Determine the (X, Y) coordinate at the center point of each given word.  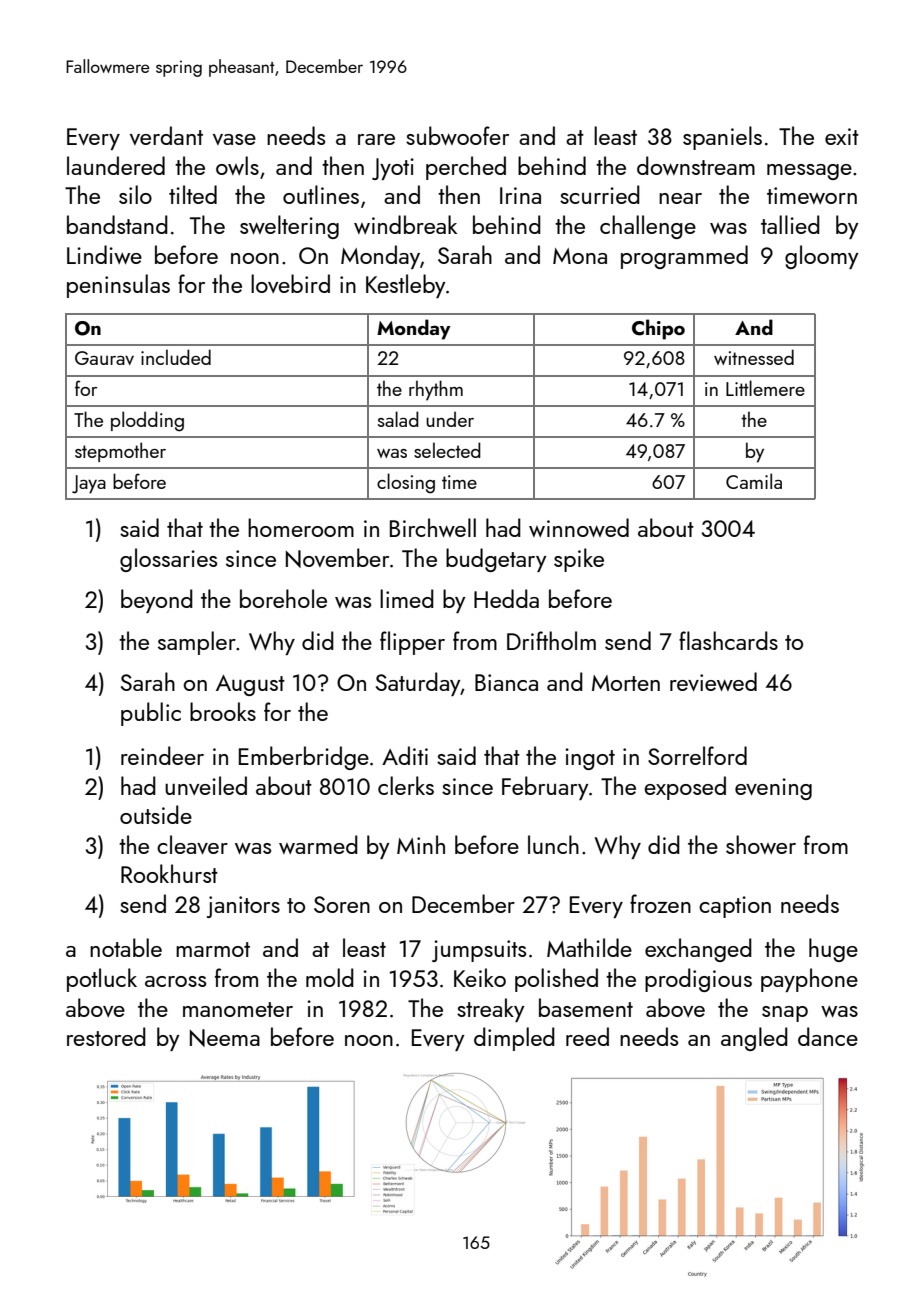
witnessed (754, 357)
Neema (225, 1038)
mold (330, 977)
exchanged (698, 950)
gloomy (822, 257)
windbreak (405, 224)
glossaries (168, 560)
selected (447, 450)
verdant (166, 135)
